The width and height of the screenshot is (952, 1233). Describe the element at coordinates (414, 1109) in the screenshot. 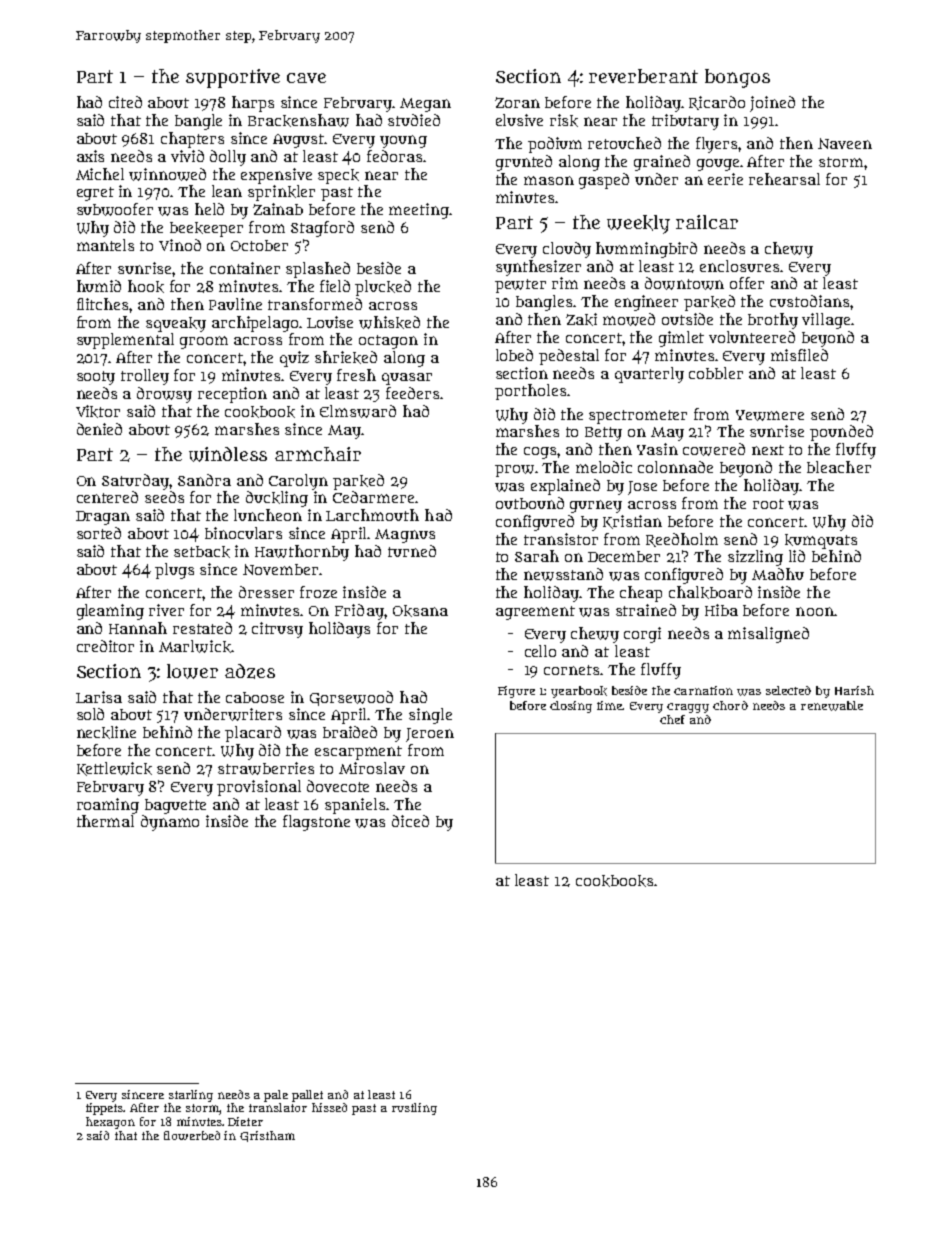

I see `rustling` at that location.
